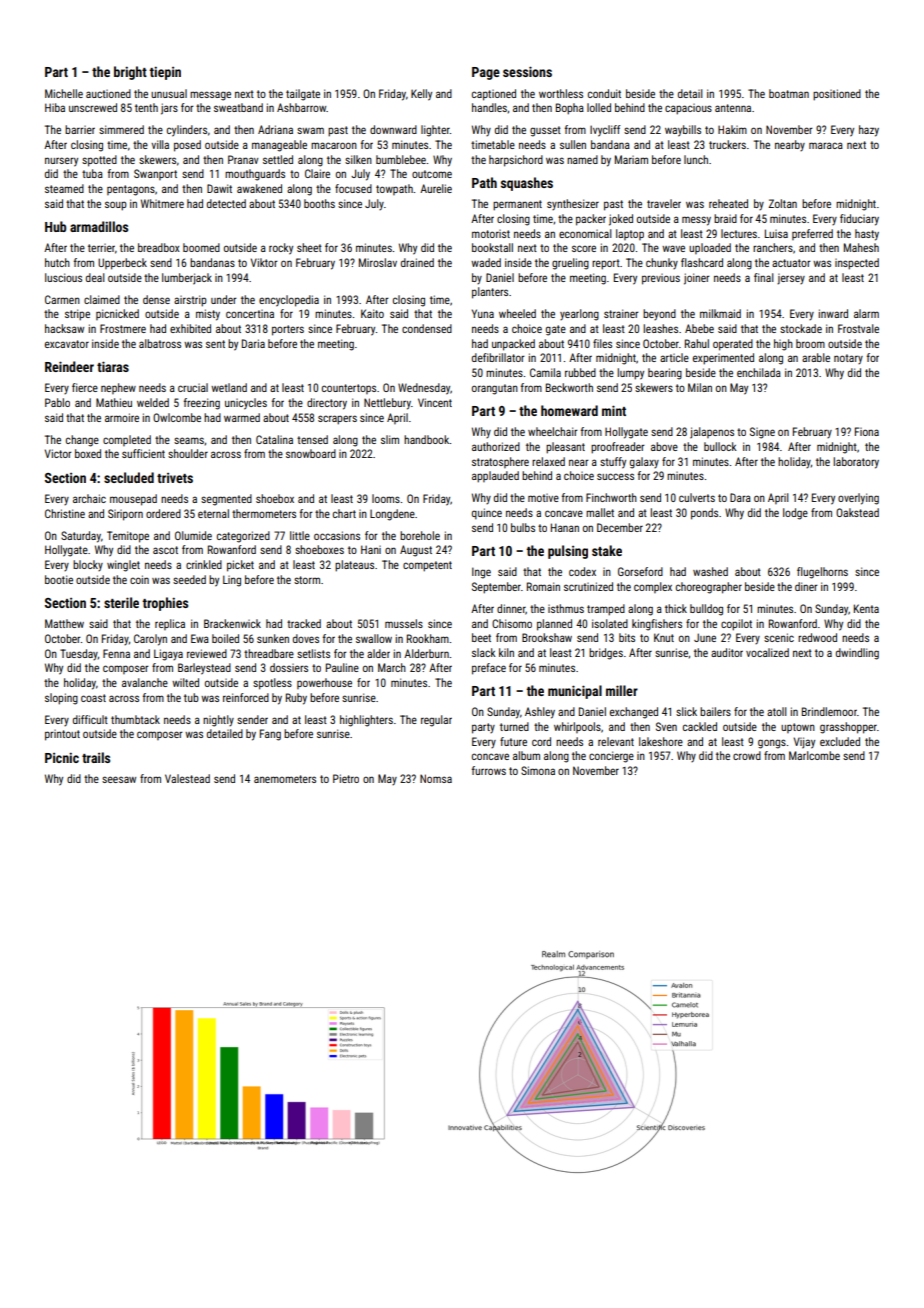  What do you see at coordinates (165, 73) in the document?
I see `tiepin` at bounding box center [165, 73].
